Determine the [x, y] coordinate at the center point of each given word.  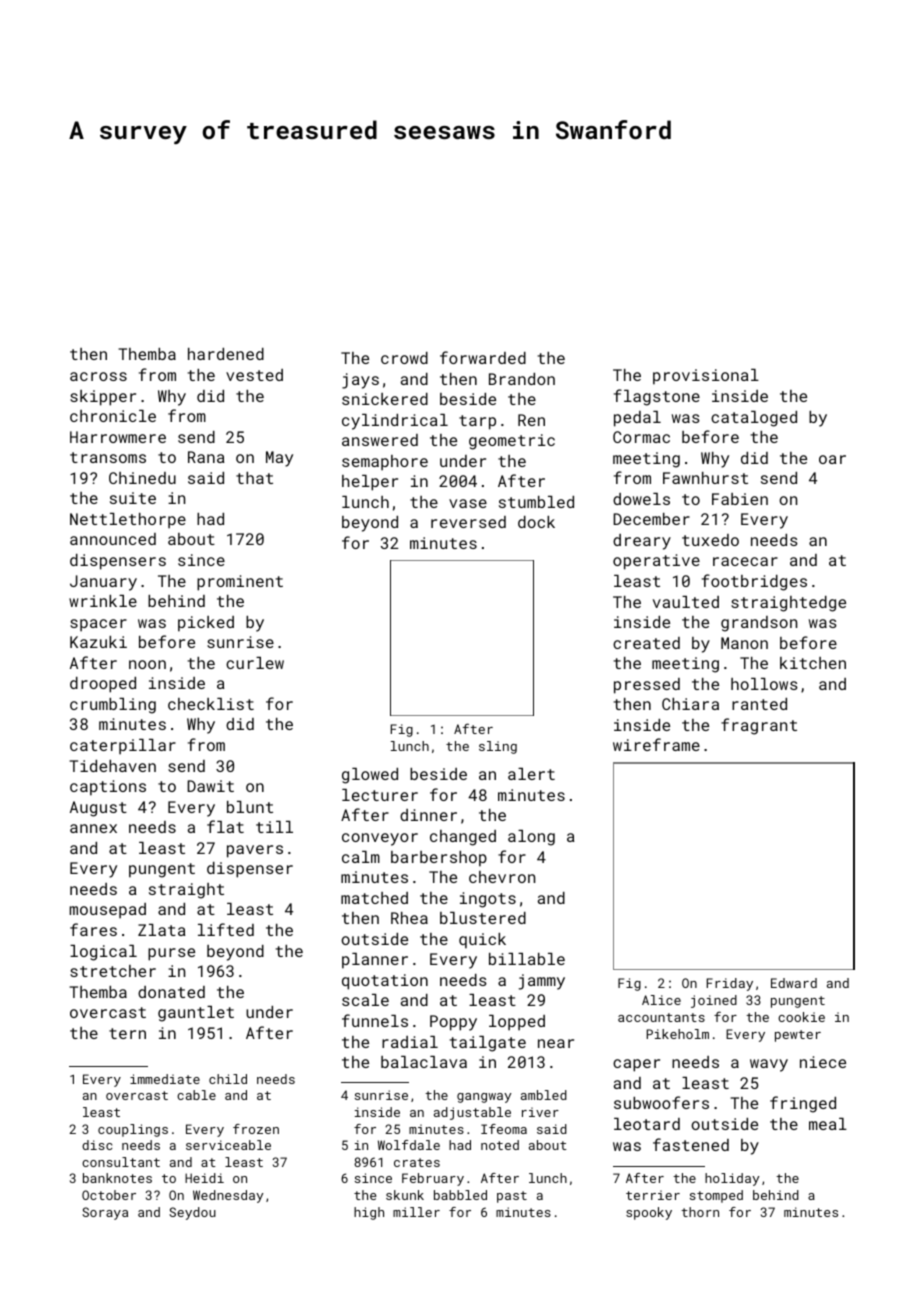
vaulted [686, 602]
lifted [226, 929]
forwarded [483, 357]
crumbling [113, 706]
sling [498, 747]
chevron [502, 877]
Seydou [192, 1213]
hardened [226, 354]
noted [500, 1145]
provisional [706, 377]
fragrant [759, 726]
